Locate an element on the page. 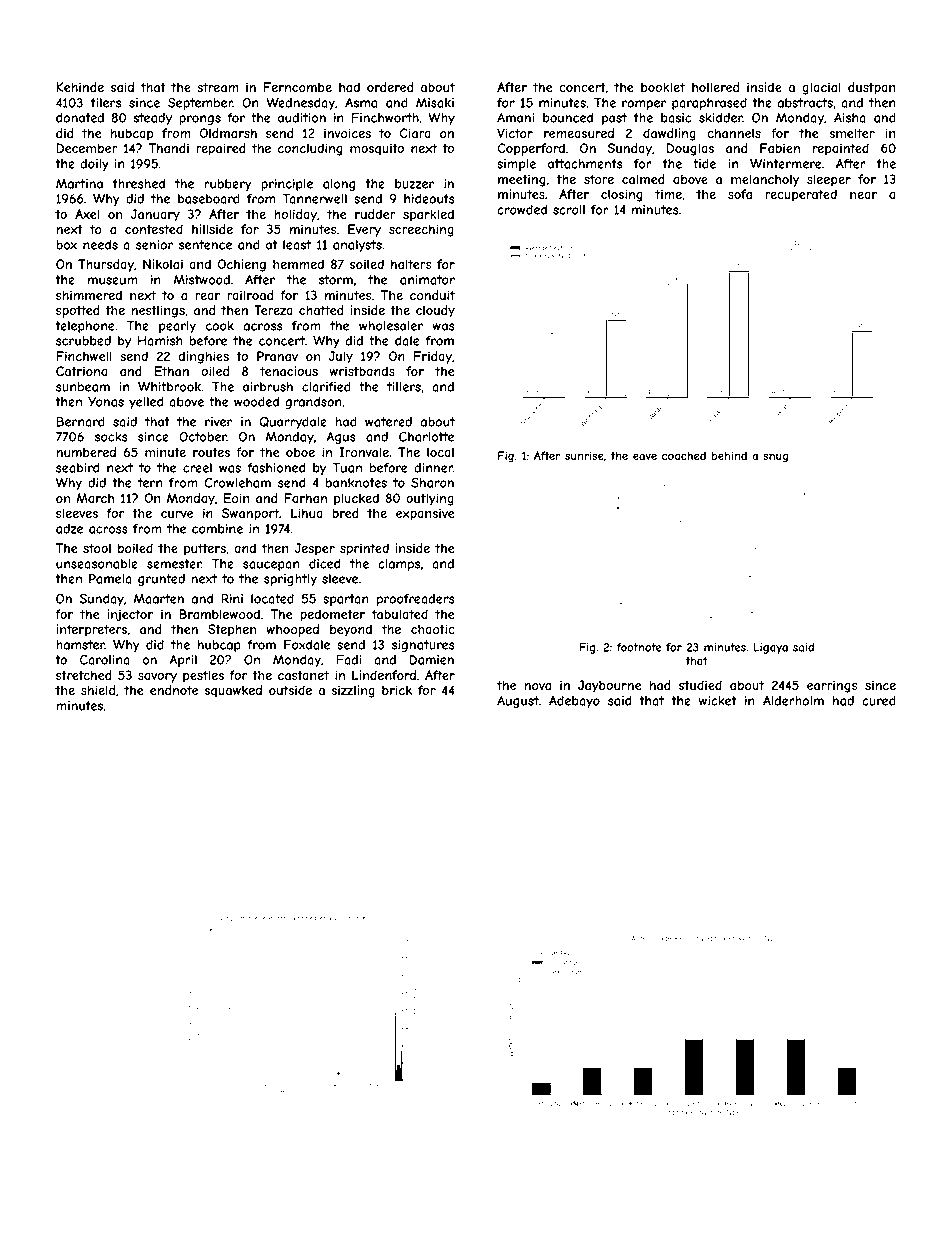 Image resolution: width=952 pixels, height=1233 pixels. Kehinde is located at coordinates (80, 87).
